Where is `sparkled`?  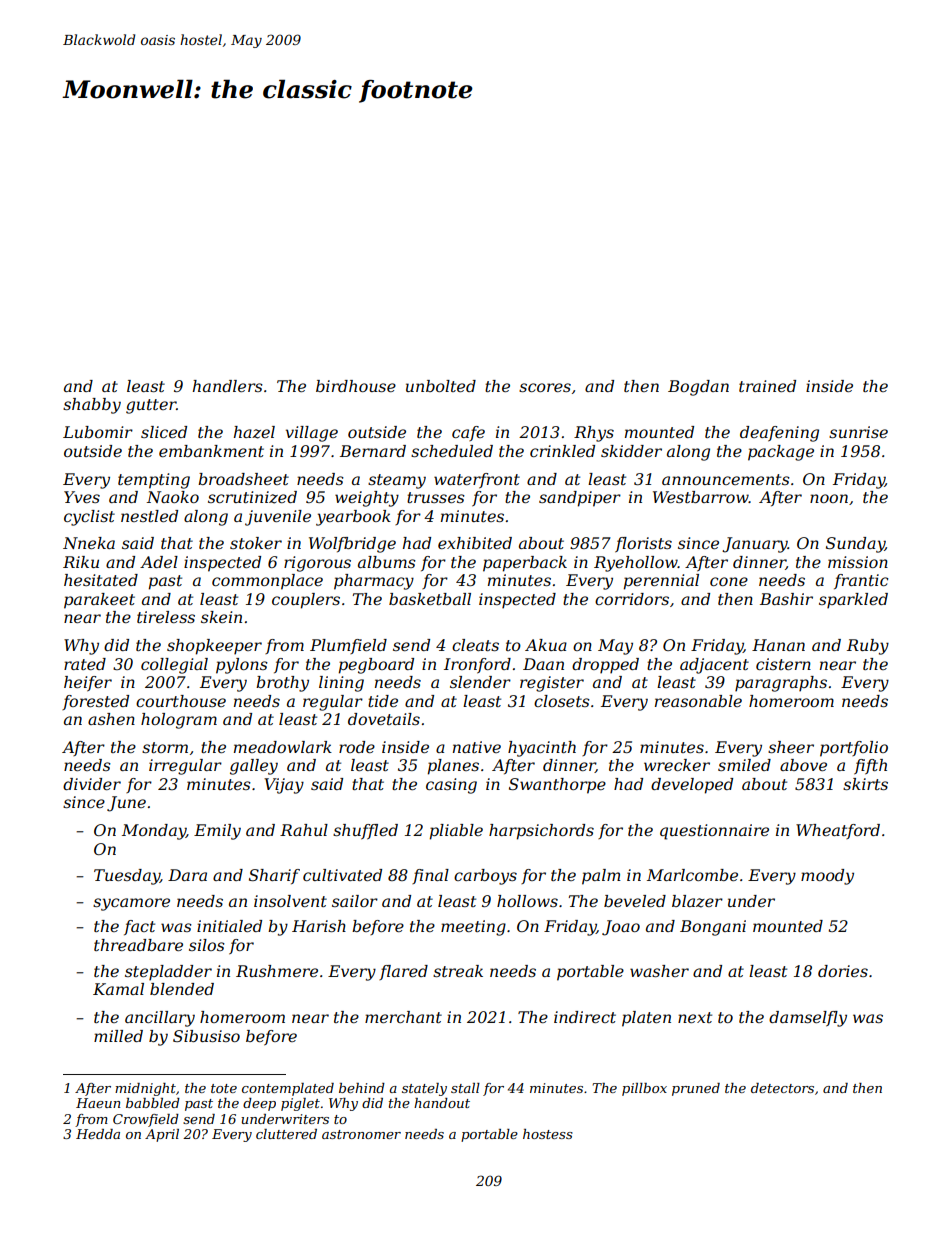
sparkled is located at coordinates (853, 601).
